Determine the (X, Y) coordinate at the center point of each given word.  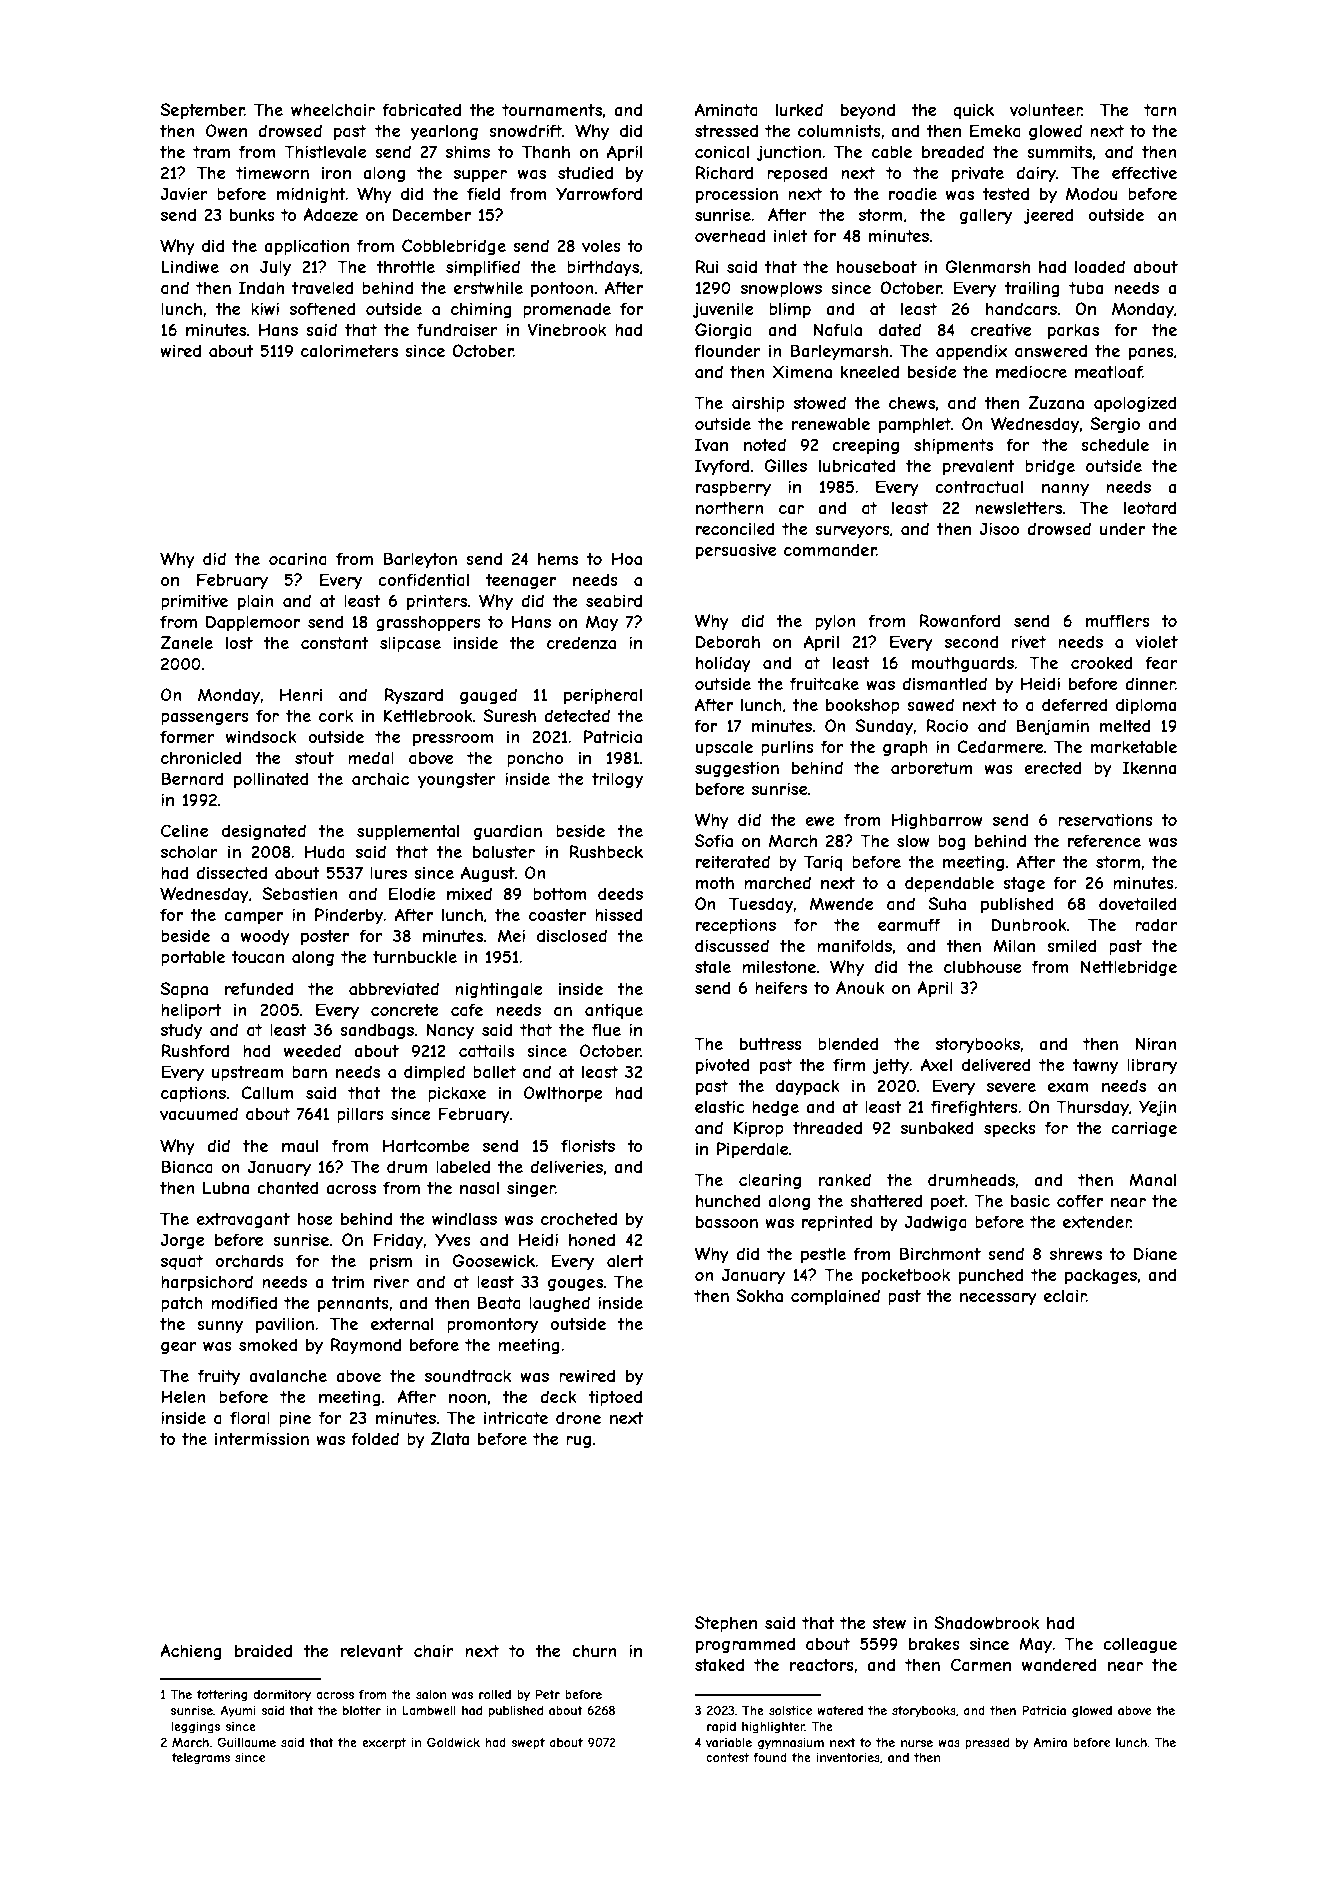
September (202, 111)
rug (578, 1442)
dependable (949, 884)
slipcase (410, 644)
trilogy (617, 780)
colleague (1140, 1645)
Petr (548, 1694)
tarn (1160, 110)
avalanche (288, 1376)
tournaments (552, 110)
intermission (262, 1438)
